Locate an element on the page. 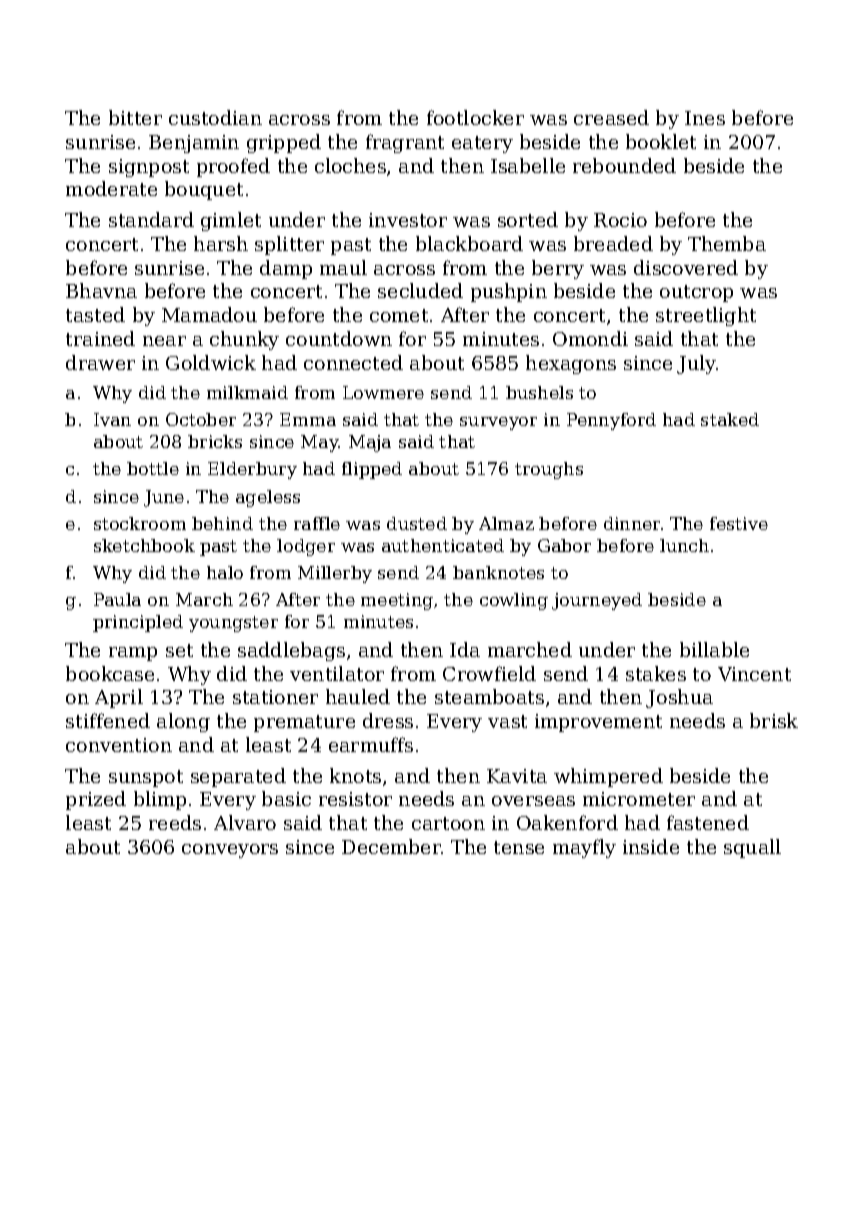 This document has width=867, height=1231. conveyors is located at coordinates (230, 851).
